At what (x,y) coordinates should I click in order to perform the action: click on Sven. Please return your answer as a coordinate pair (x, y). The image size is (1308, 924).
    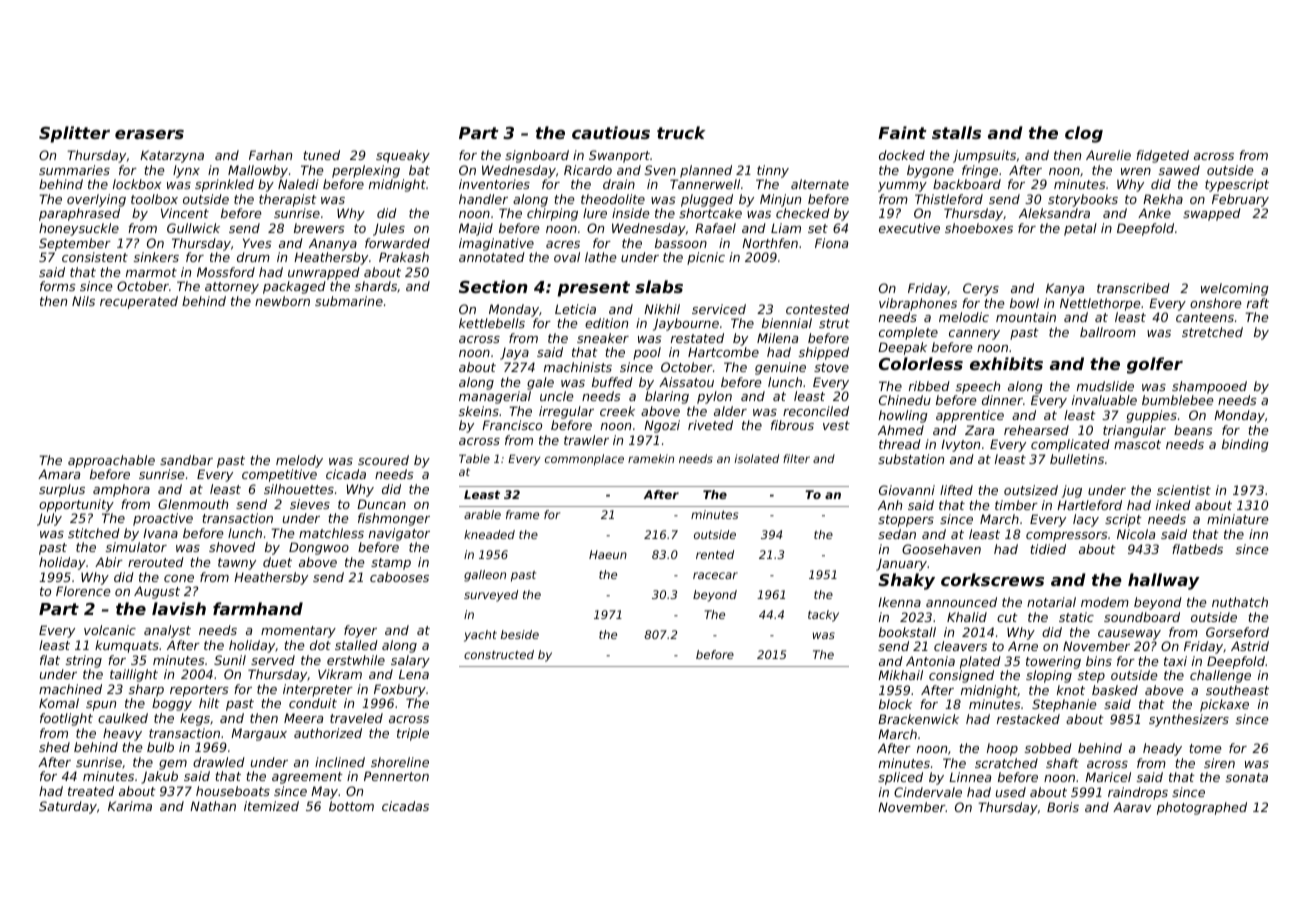
    Looking at the image, I should click on (660, 170).
